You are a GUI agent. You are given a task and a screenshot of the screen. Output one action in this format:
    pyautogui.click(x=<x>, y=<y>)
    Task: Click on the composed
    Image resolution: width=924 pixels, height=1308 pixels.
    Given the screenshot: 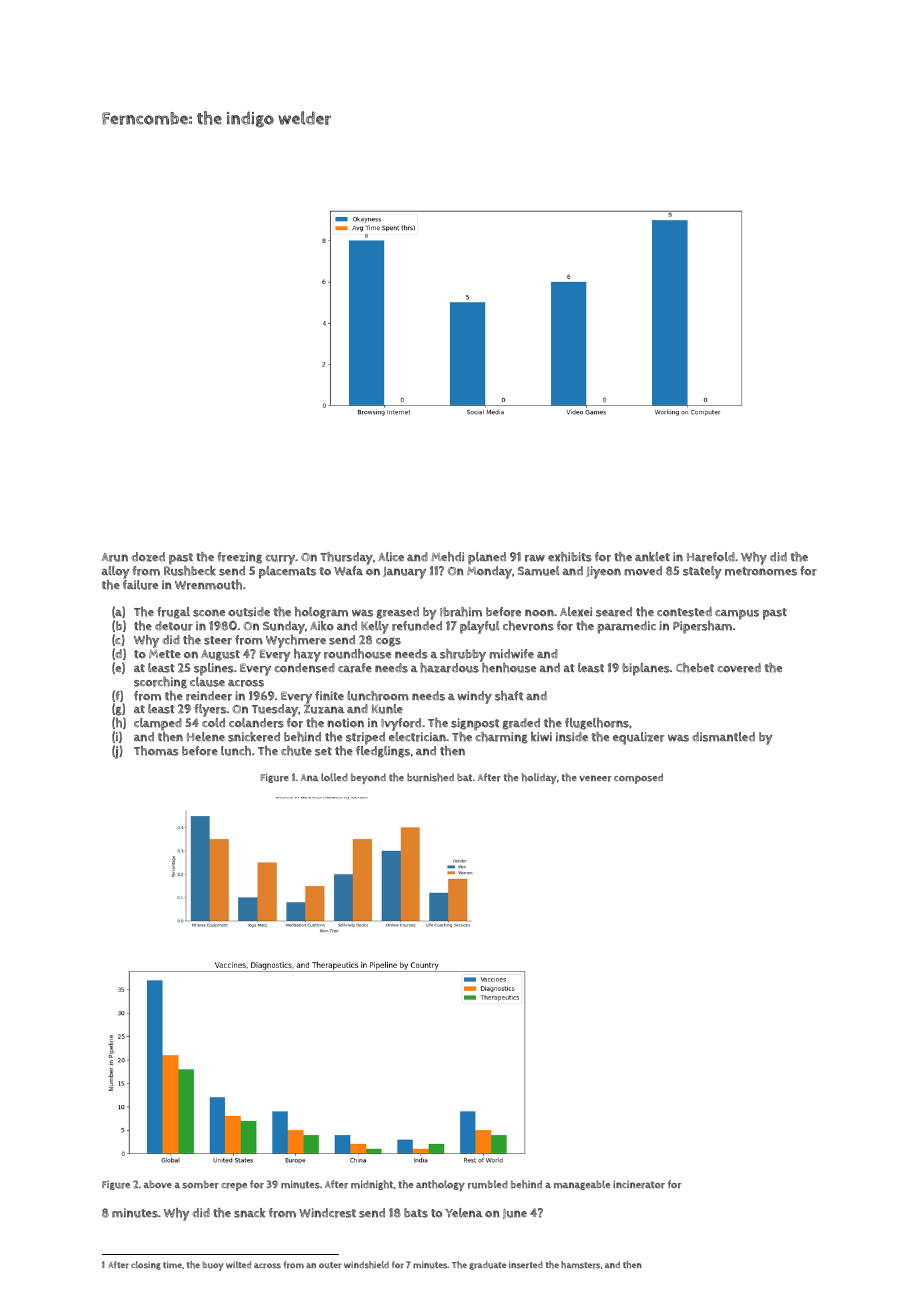 What is the action you would take?
    pyautogui.click(x=638, y=778)
